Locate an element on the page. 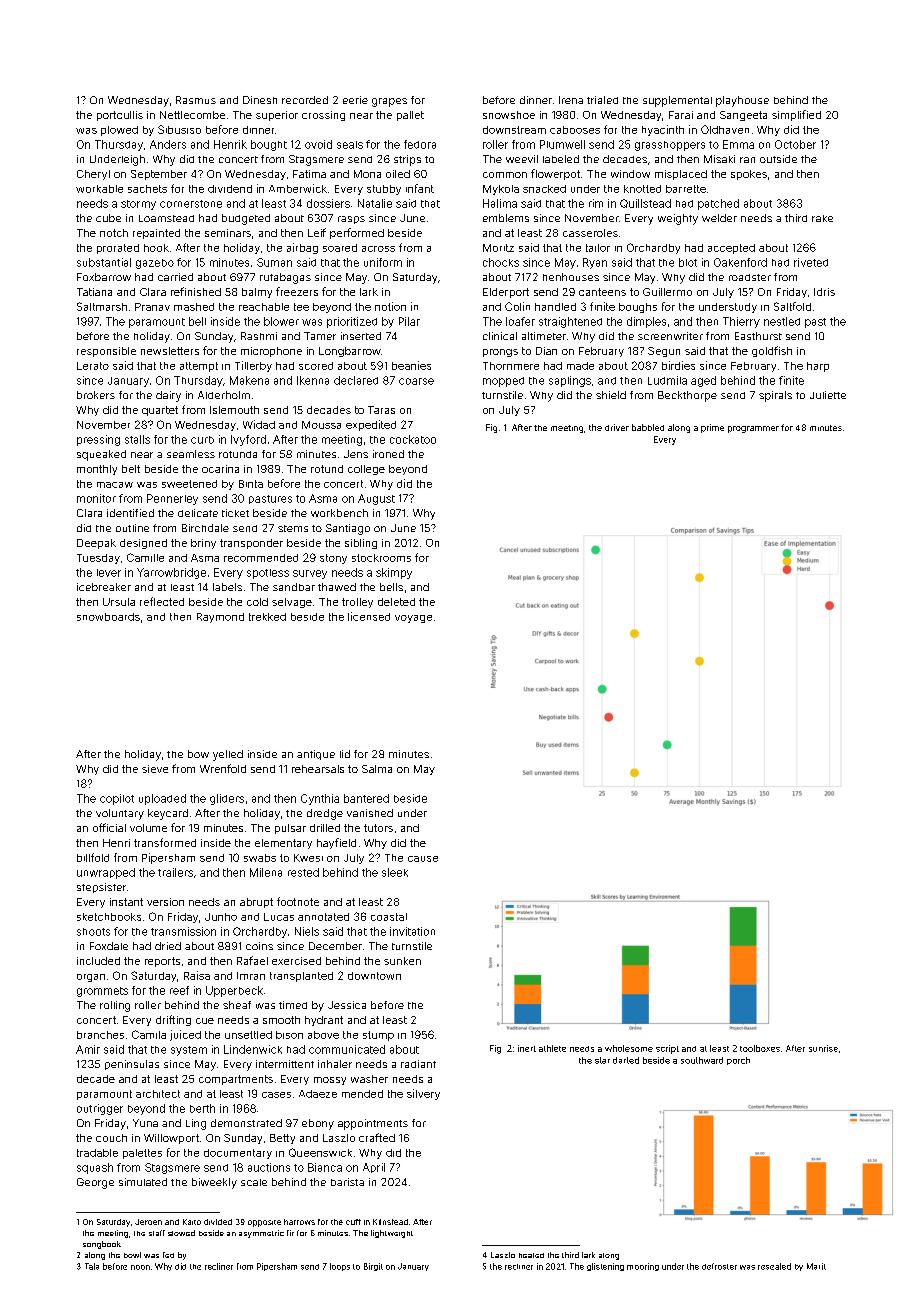  playhouse is located at coordinates (742, 101).
